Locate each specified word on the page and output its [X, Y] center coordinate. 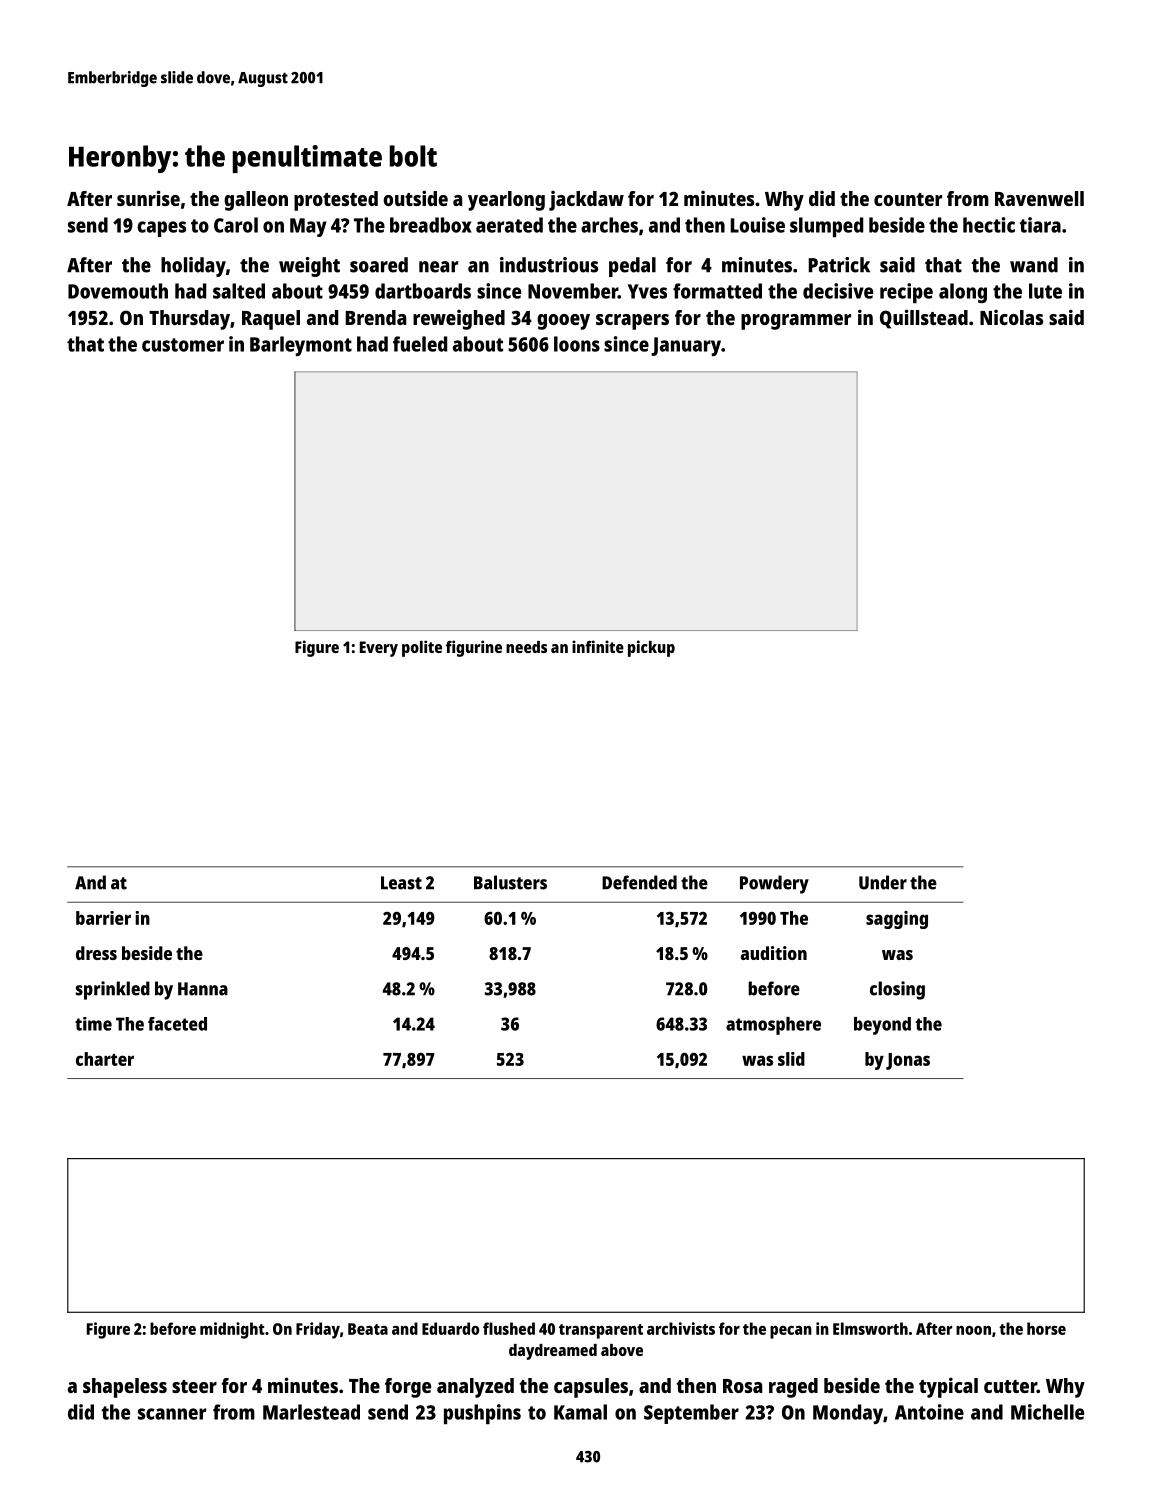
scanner [172, 1414]
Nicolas [1011, 317]
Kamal [580, 1412]
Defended [639, 882]
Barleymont [301, 346]
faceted [177, 1024]
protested [336, 201]
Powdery [774, 884]
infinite [598, 646]
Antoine [929, 1412]
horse [1046, 1328]
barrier [103, 918]
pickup [651, 648]
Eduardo [450, 1328]
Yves [647, 291]
